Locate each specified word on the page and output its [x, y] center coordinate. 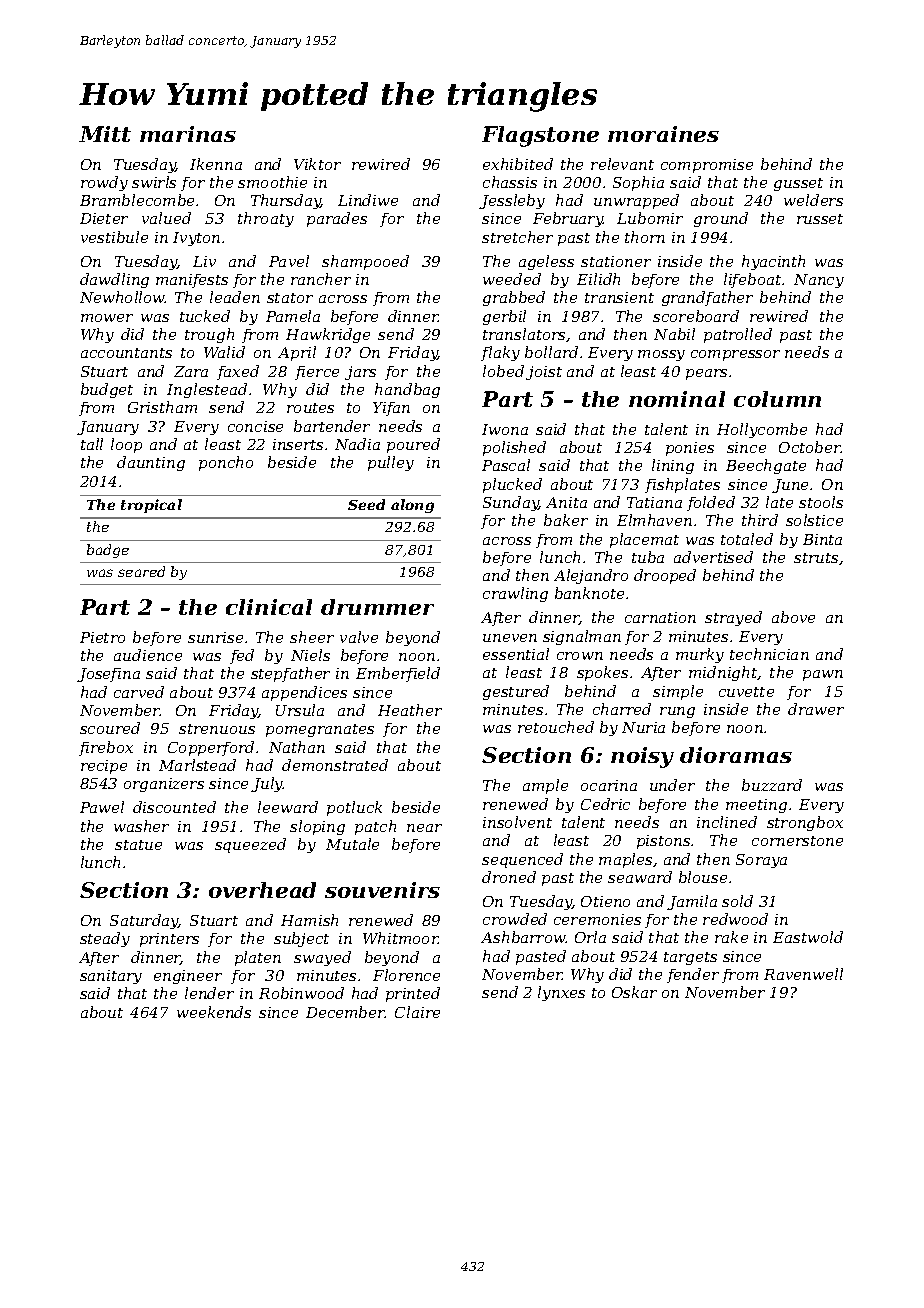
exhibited [518, 164]
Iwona [505, 429]
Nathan [297, 747]
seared [141, 571]
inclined [727, 822]
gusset [798, 184]
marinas [188, 134]
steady [105, 939]
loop [126, 445]
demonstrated [335, 765]
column [777, 399]
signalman [582, 637]
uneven [510, 638]
